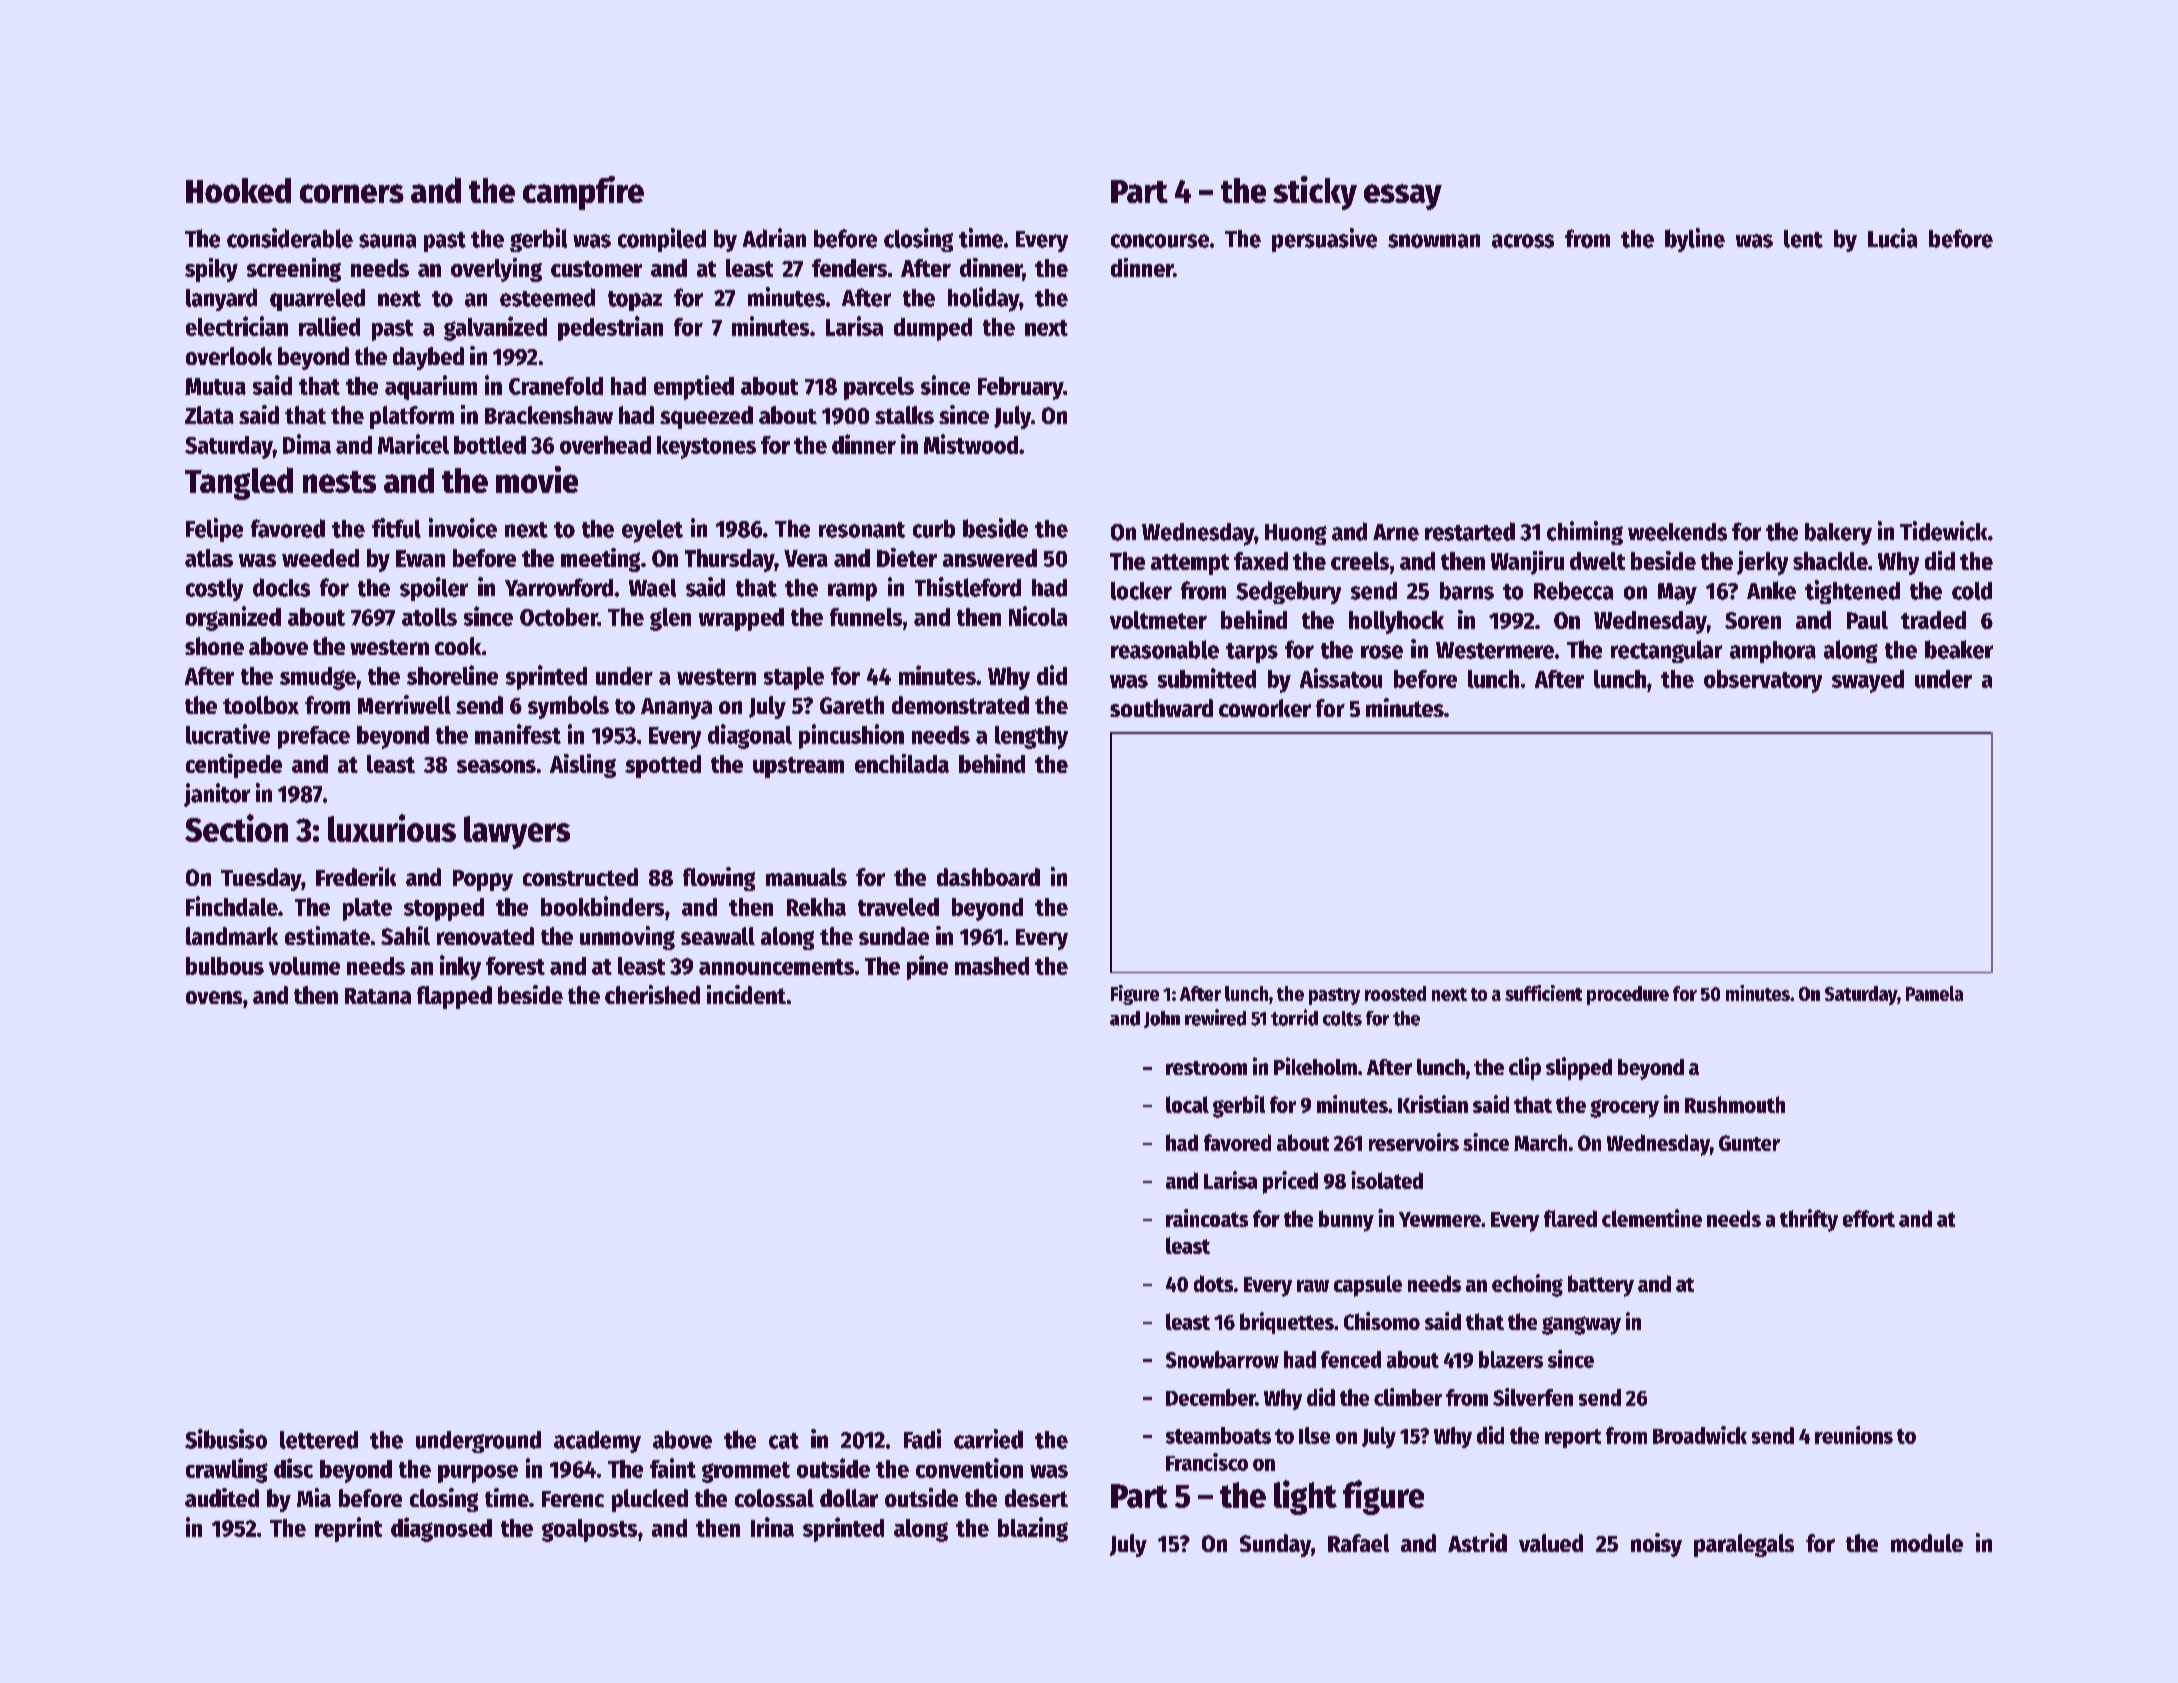 This screenshot has height=1683, width=2178. I want to click on bookbinders, so click(602, 906).
